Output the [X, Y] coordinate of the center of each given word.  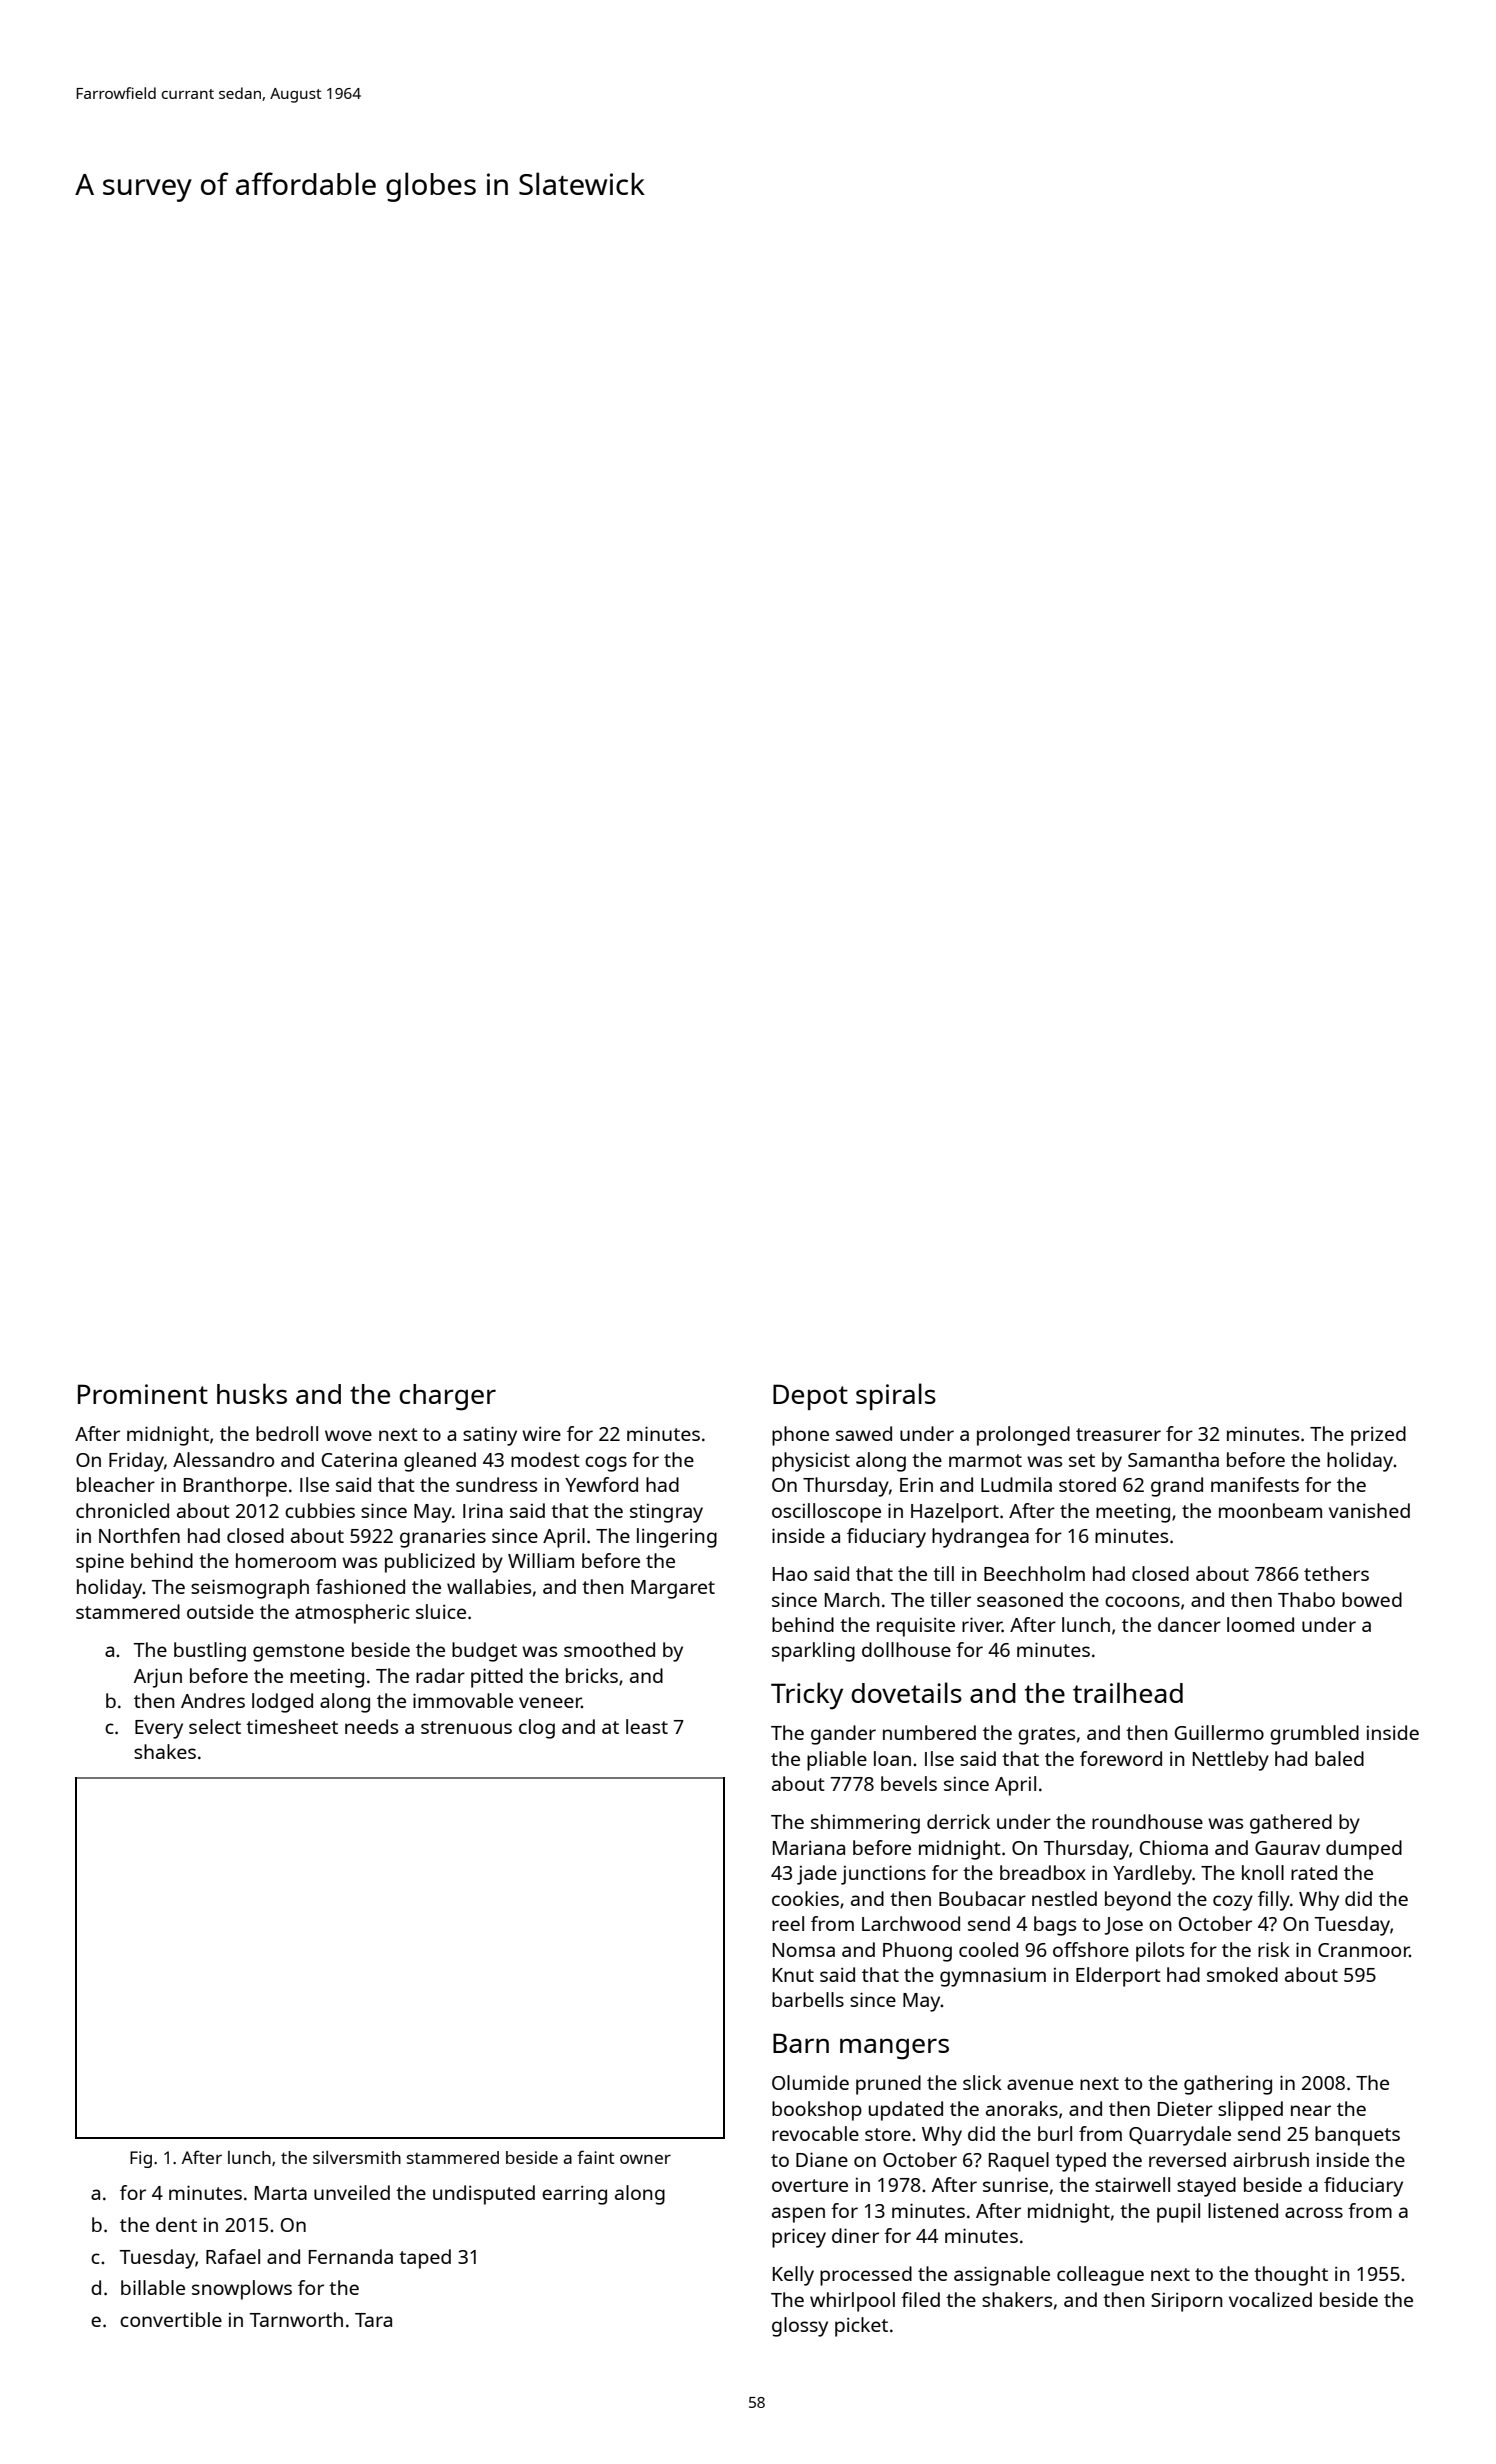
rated [1314, 1872]
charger [447, 1397]
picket [861, 2327]
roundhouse [1147, 1821]
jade [817, 1875]
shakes [165, 1751]
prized [1378, 1436]
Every [159, 1729]
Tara [373, 2320]
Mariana [809, 1847]
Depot [810, 1397]
